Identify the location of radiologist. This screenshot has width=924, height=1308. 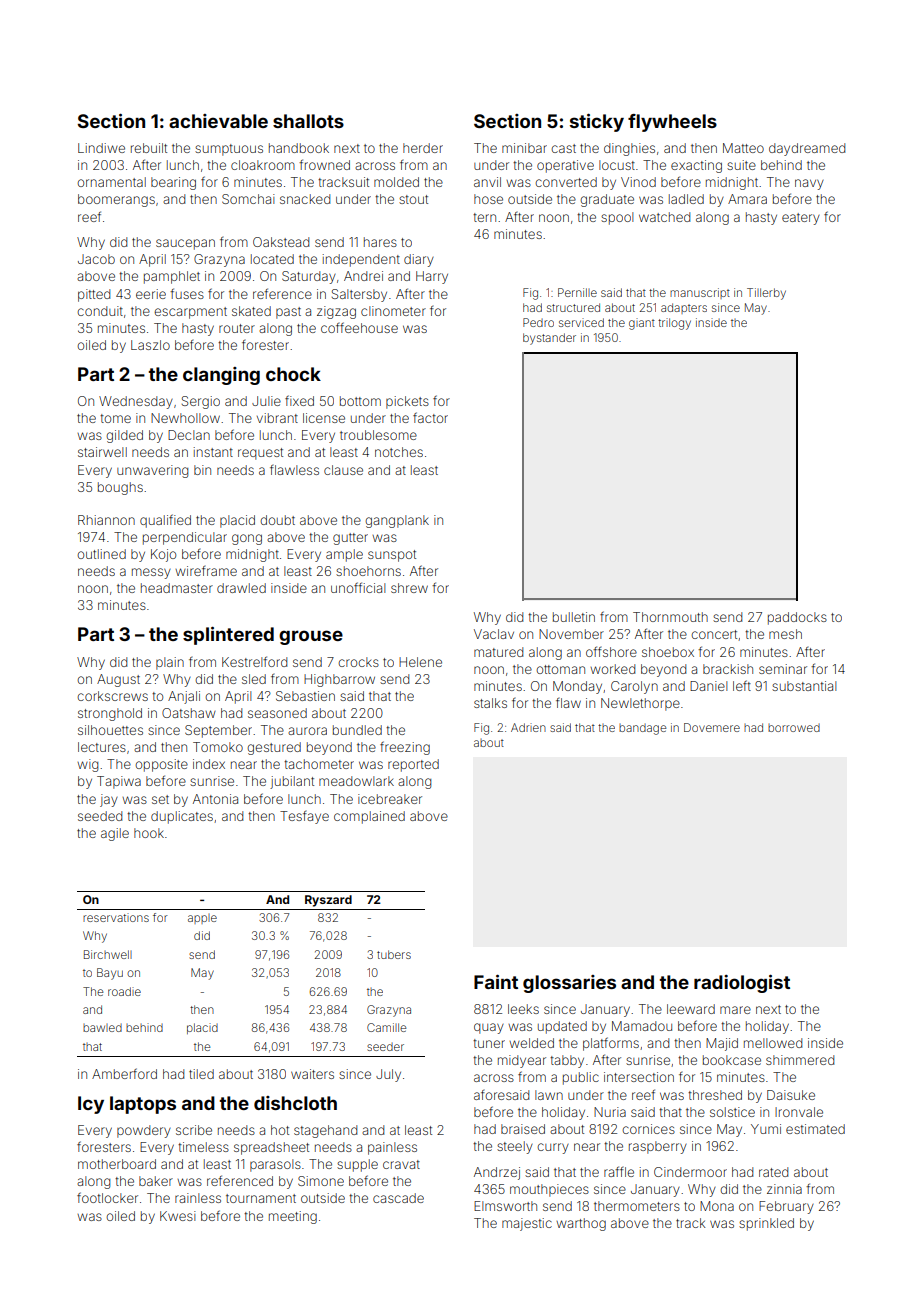
(742, 983).
